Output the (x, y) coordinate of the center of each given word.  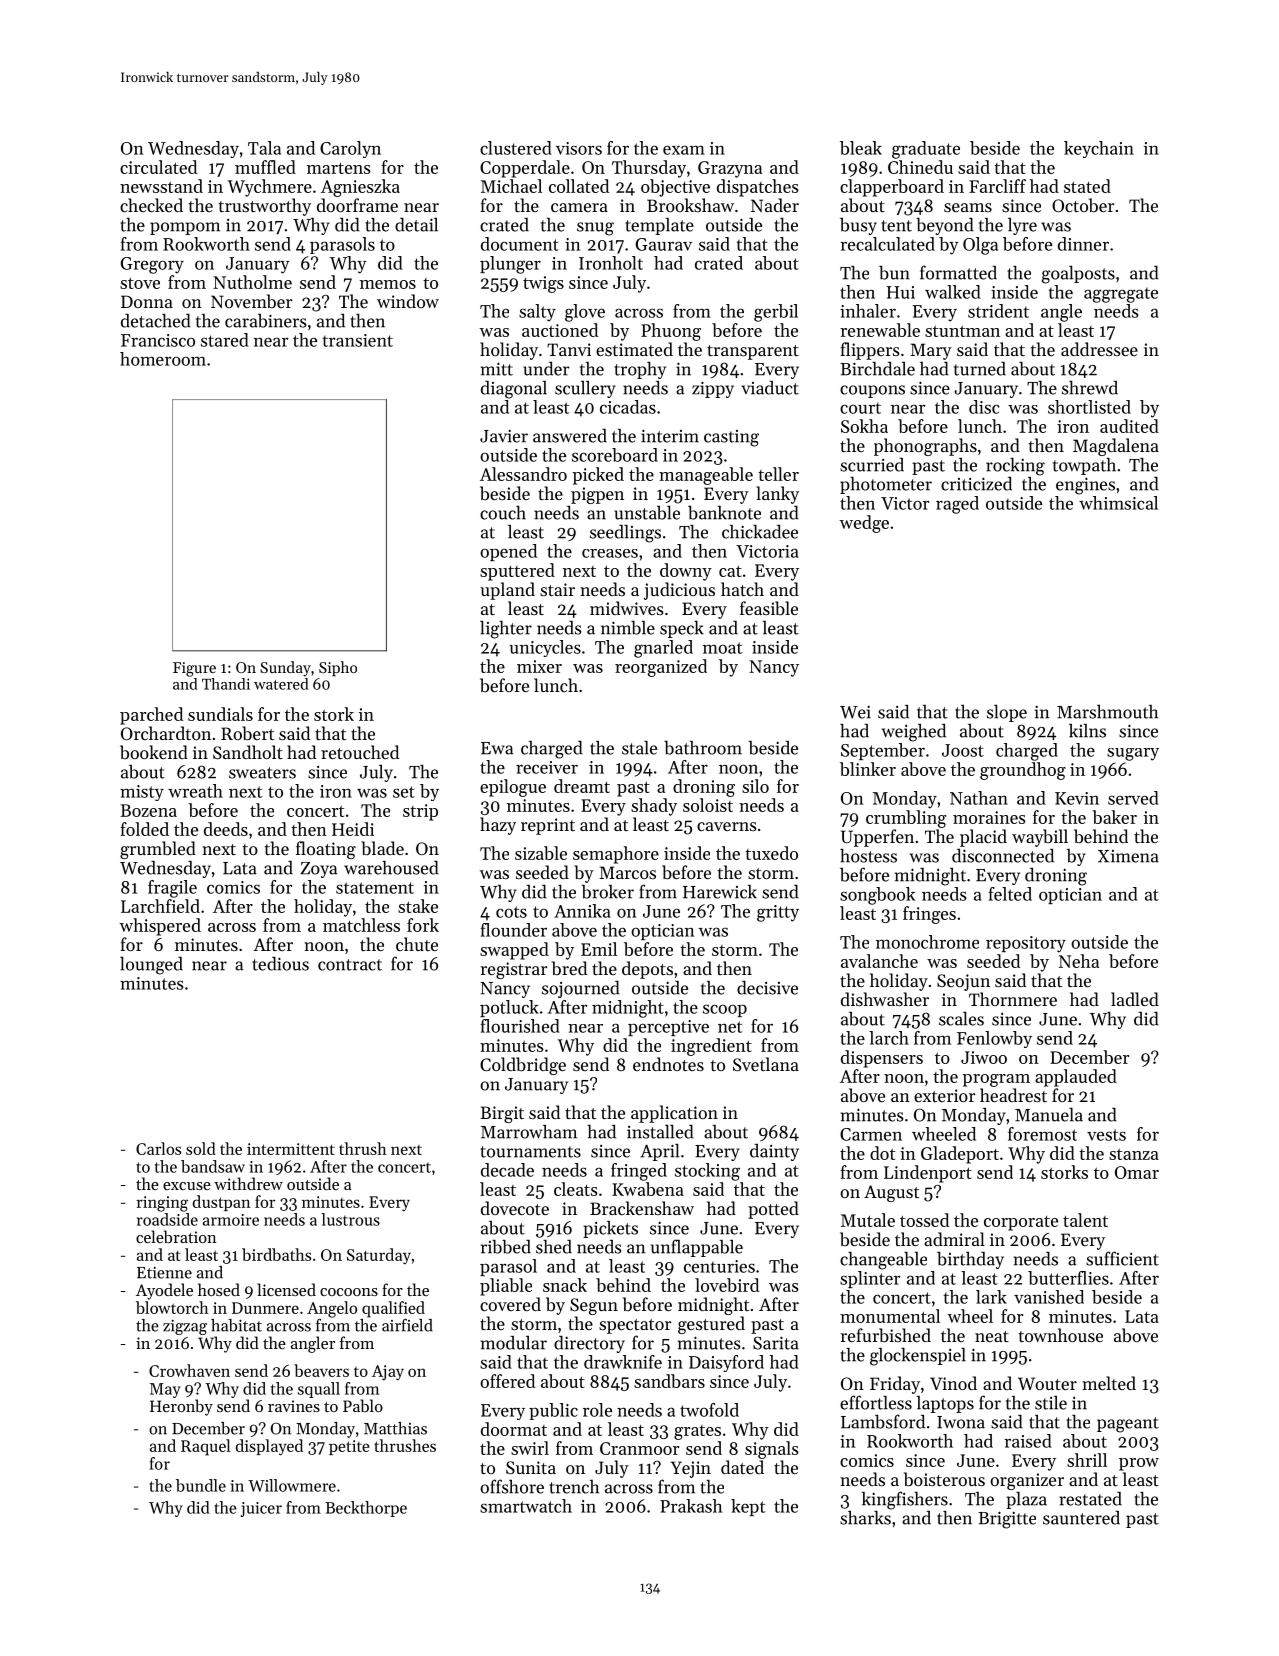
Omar (1137, 1172)
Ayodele (164, 1291)
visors (579, 148)
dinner (1083, 244)
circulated (158, 167)
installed (660, 1131)
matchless (361, 925)
